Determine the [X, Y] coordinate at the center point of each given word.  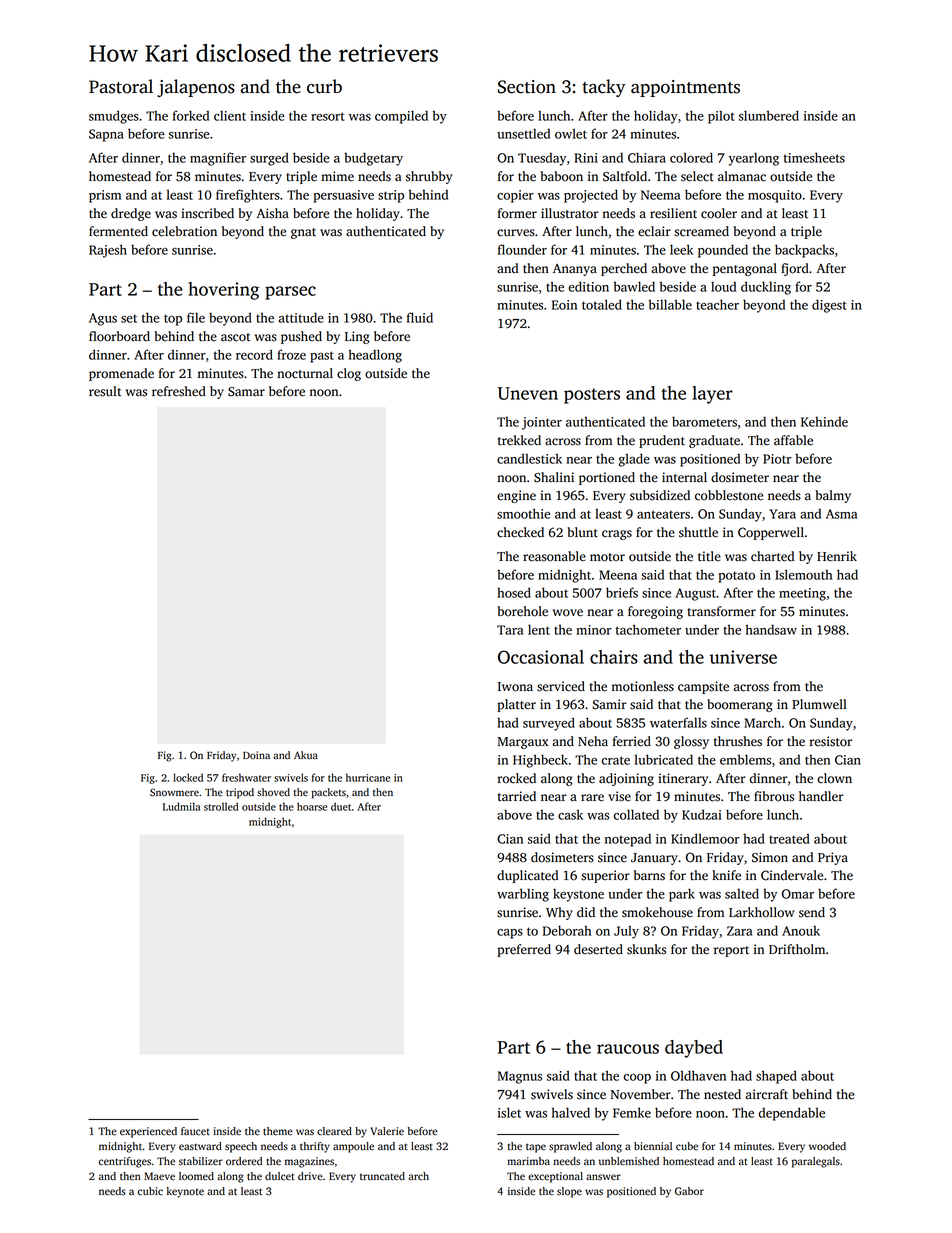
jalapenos [196, 88]
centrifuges [125, 1162]
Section [527, 87]
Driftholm [797, 949]
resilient [673, 213]
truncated [382, 1176]
